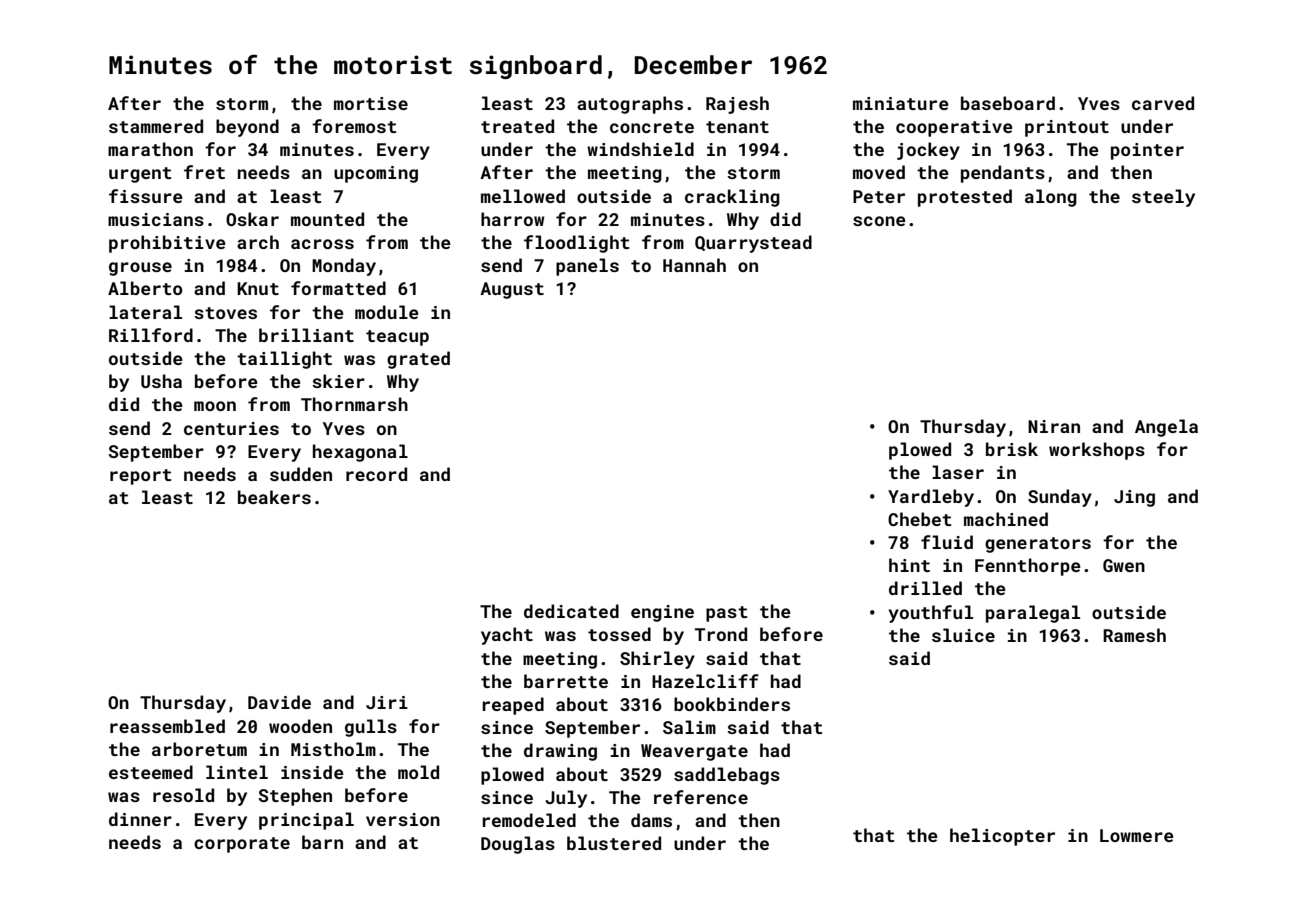  Describe the element at coordinates (576, 244) in the screenshot. I see `floodlight` at that location.
